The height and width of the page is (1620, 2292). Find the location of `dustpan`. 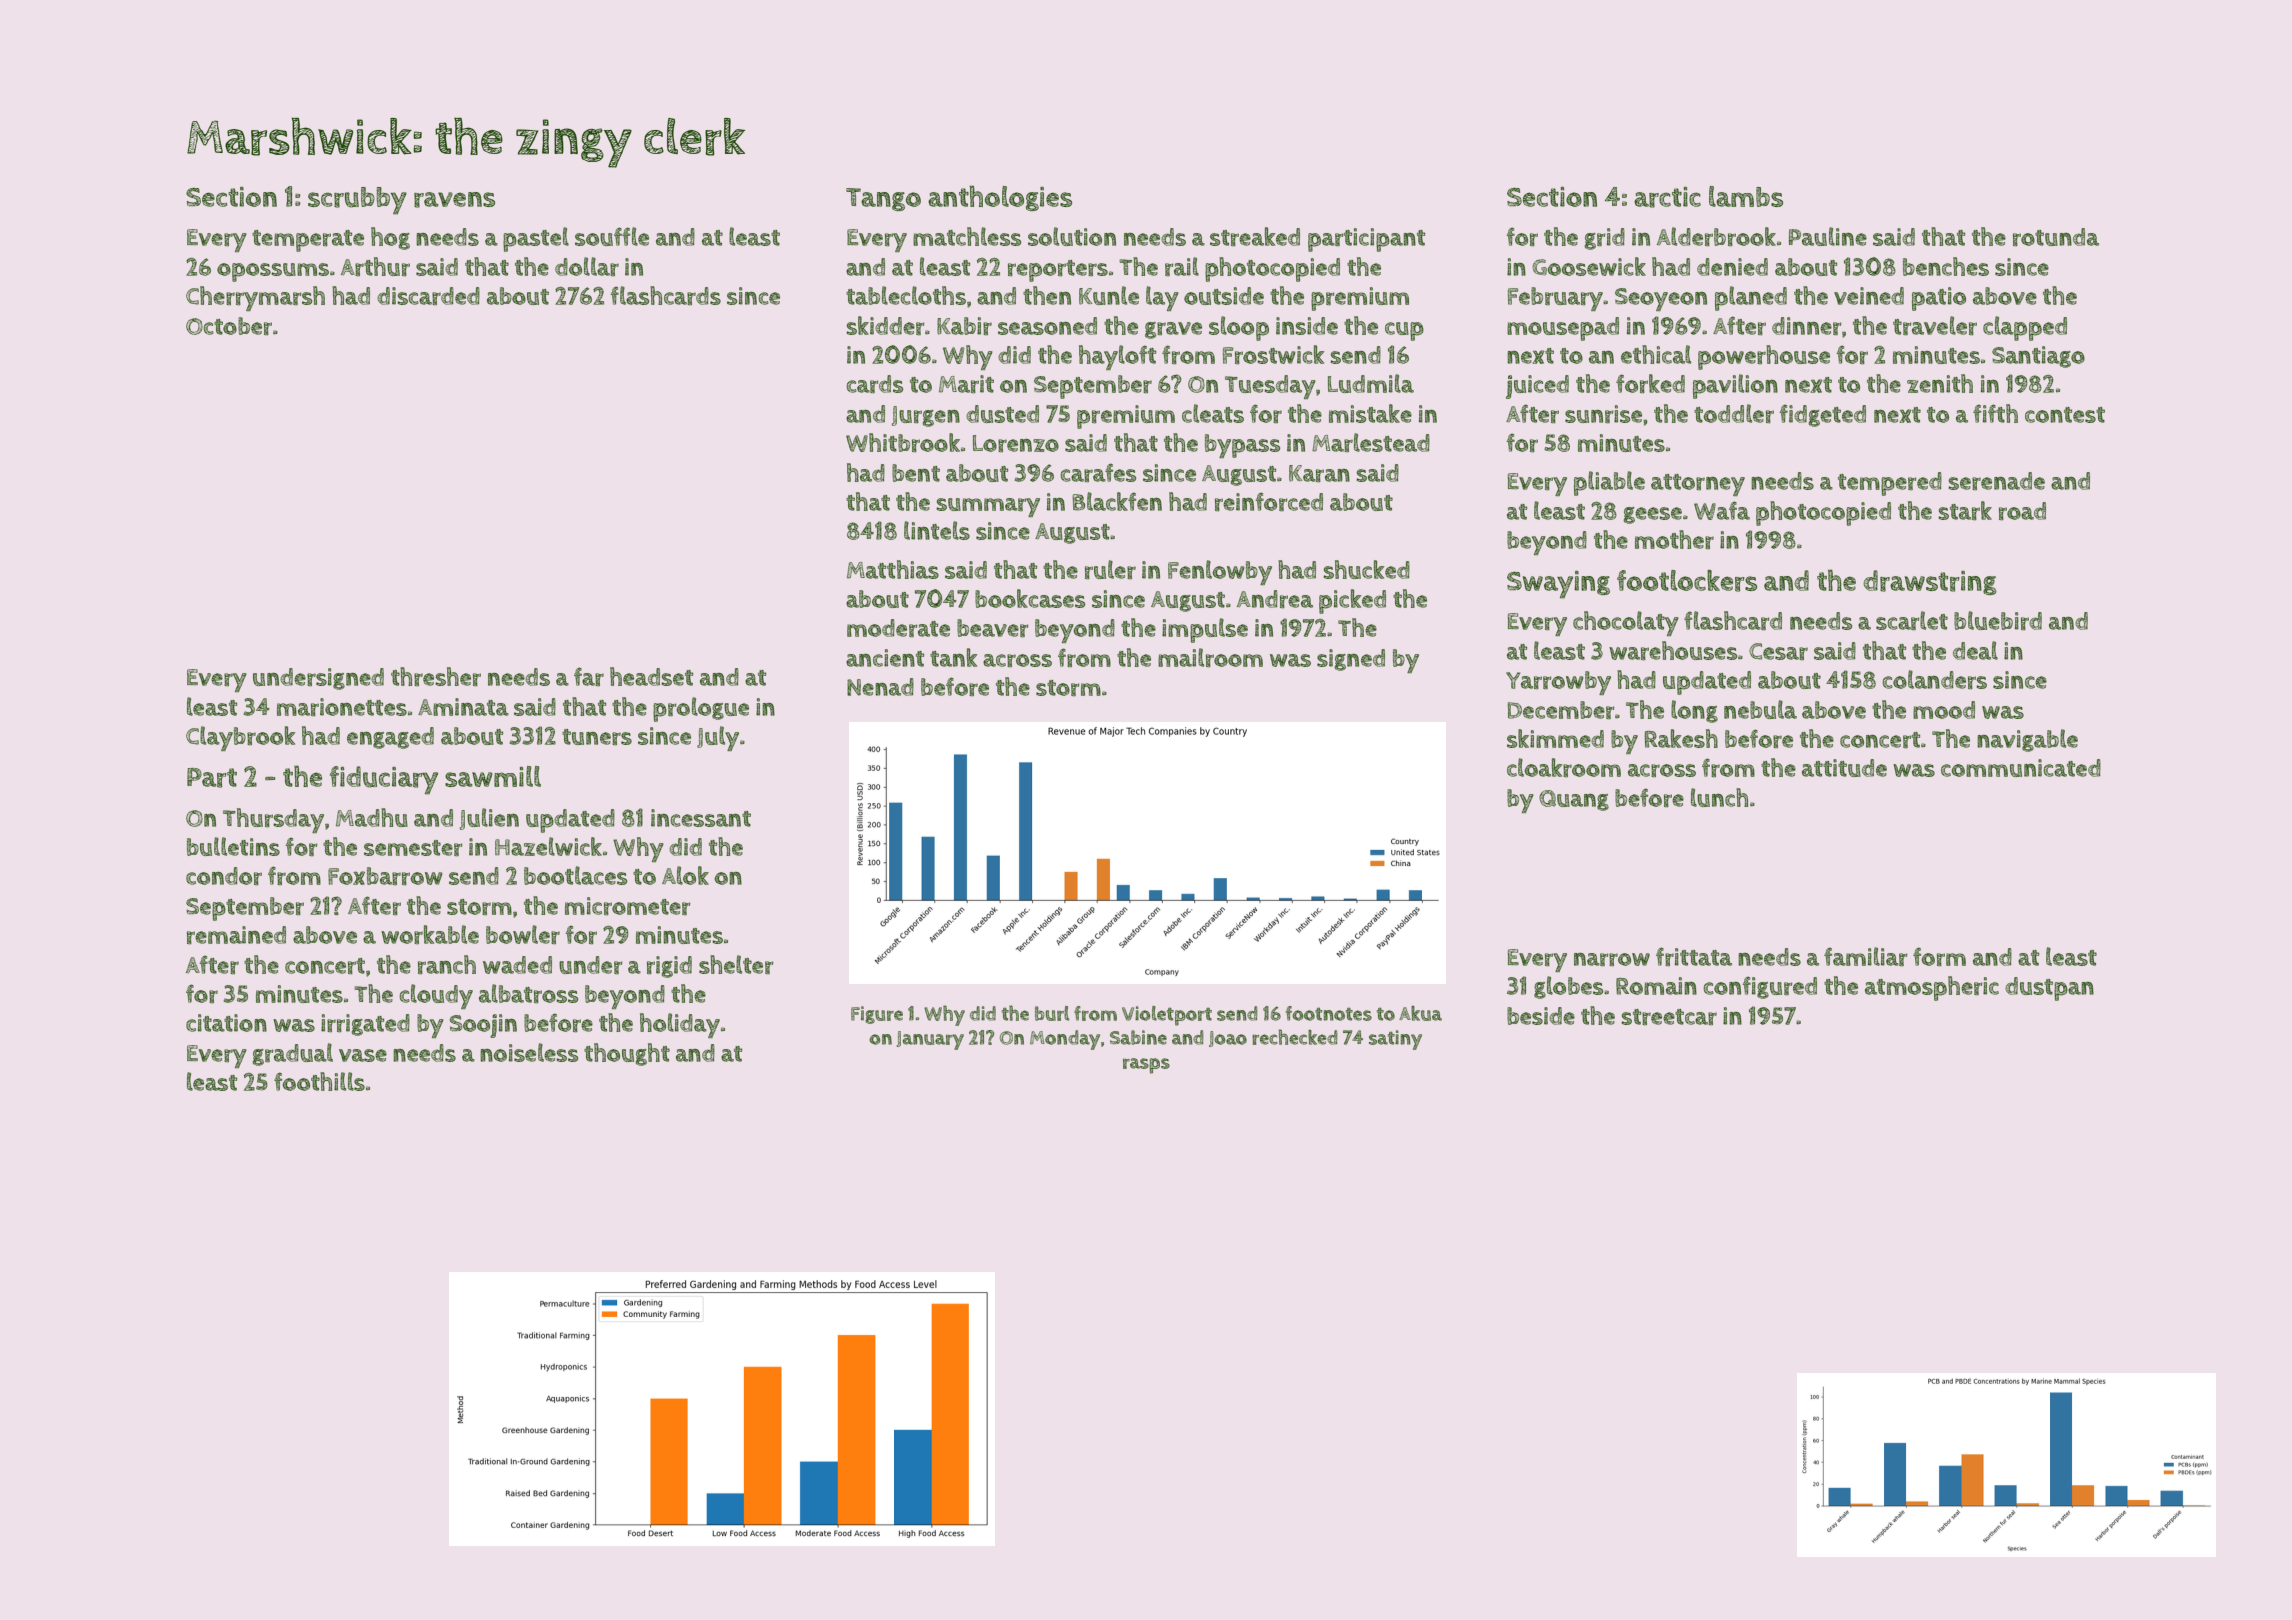

dustpan is located at coordinates (2049, 989).
